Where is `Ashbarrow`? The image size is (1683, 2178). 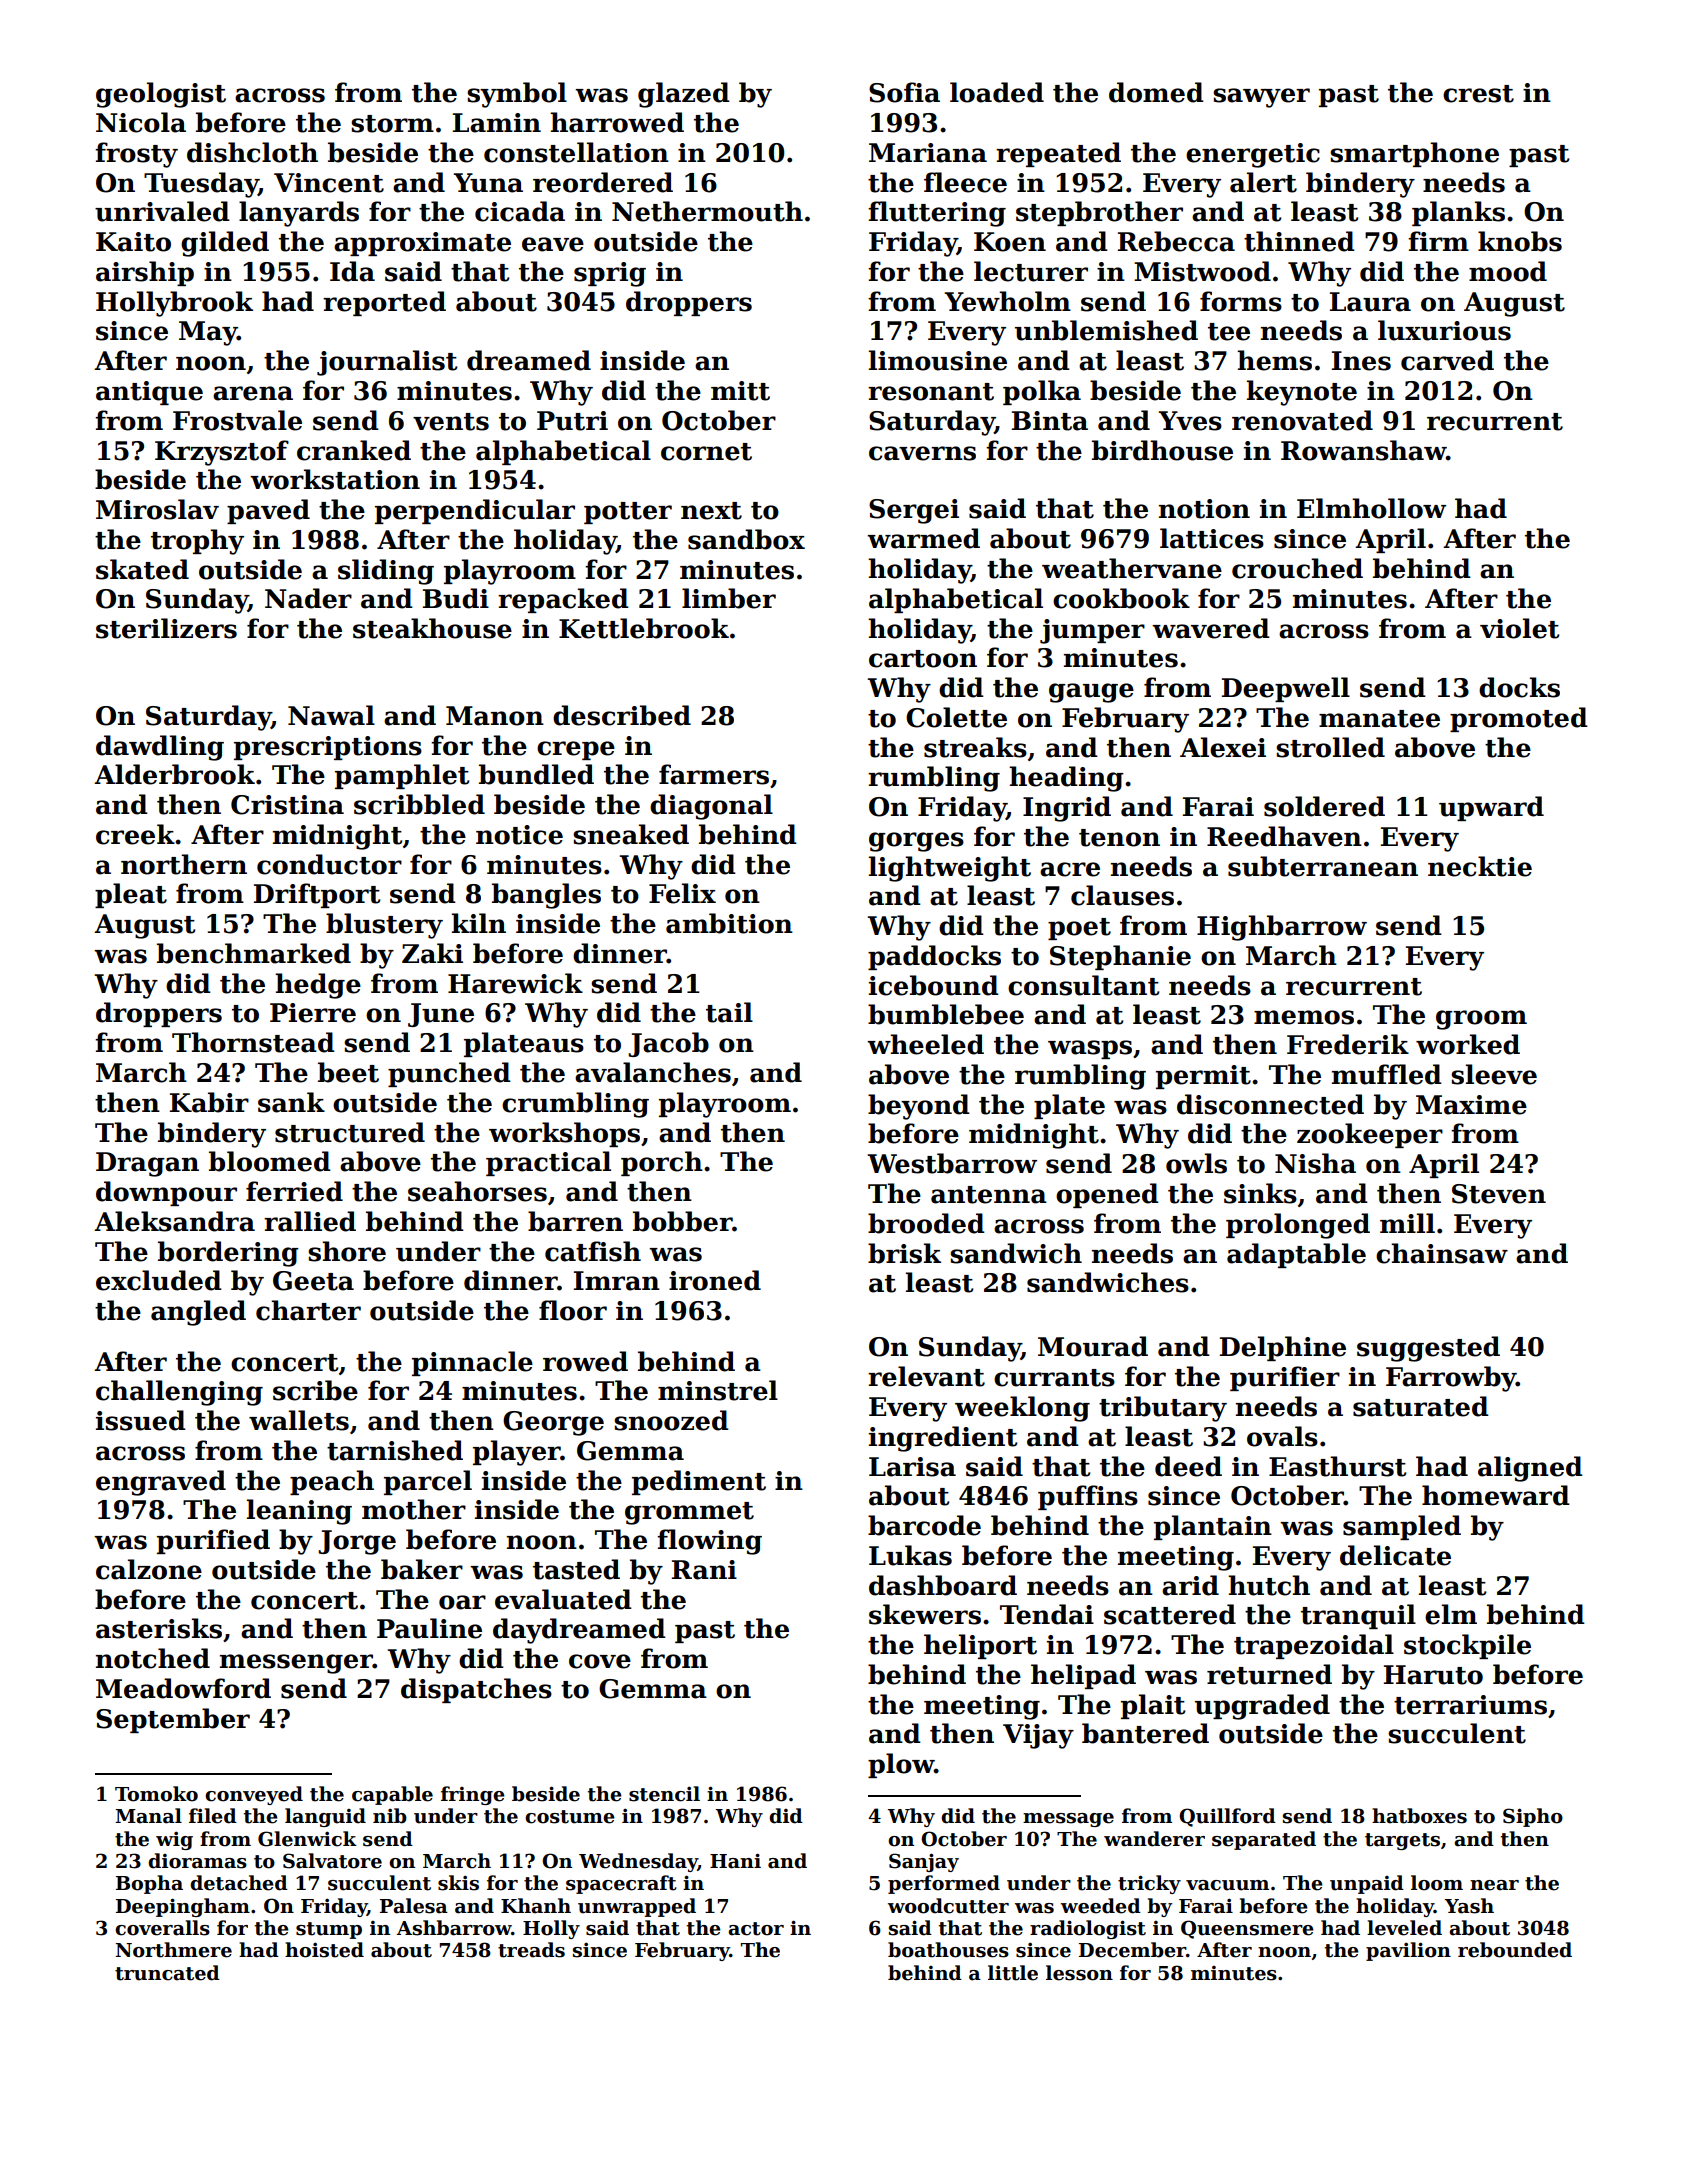 Ashbarrow is located at coordinates (454, 1928).
